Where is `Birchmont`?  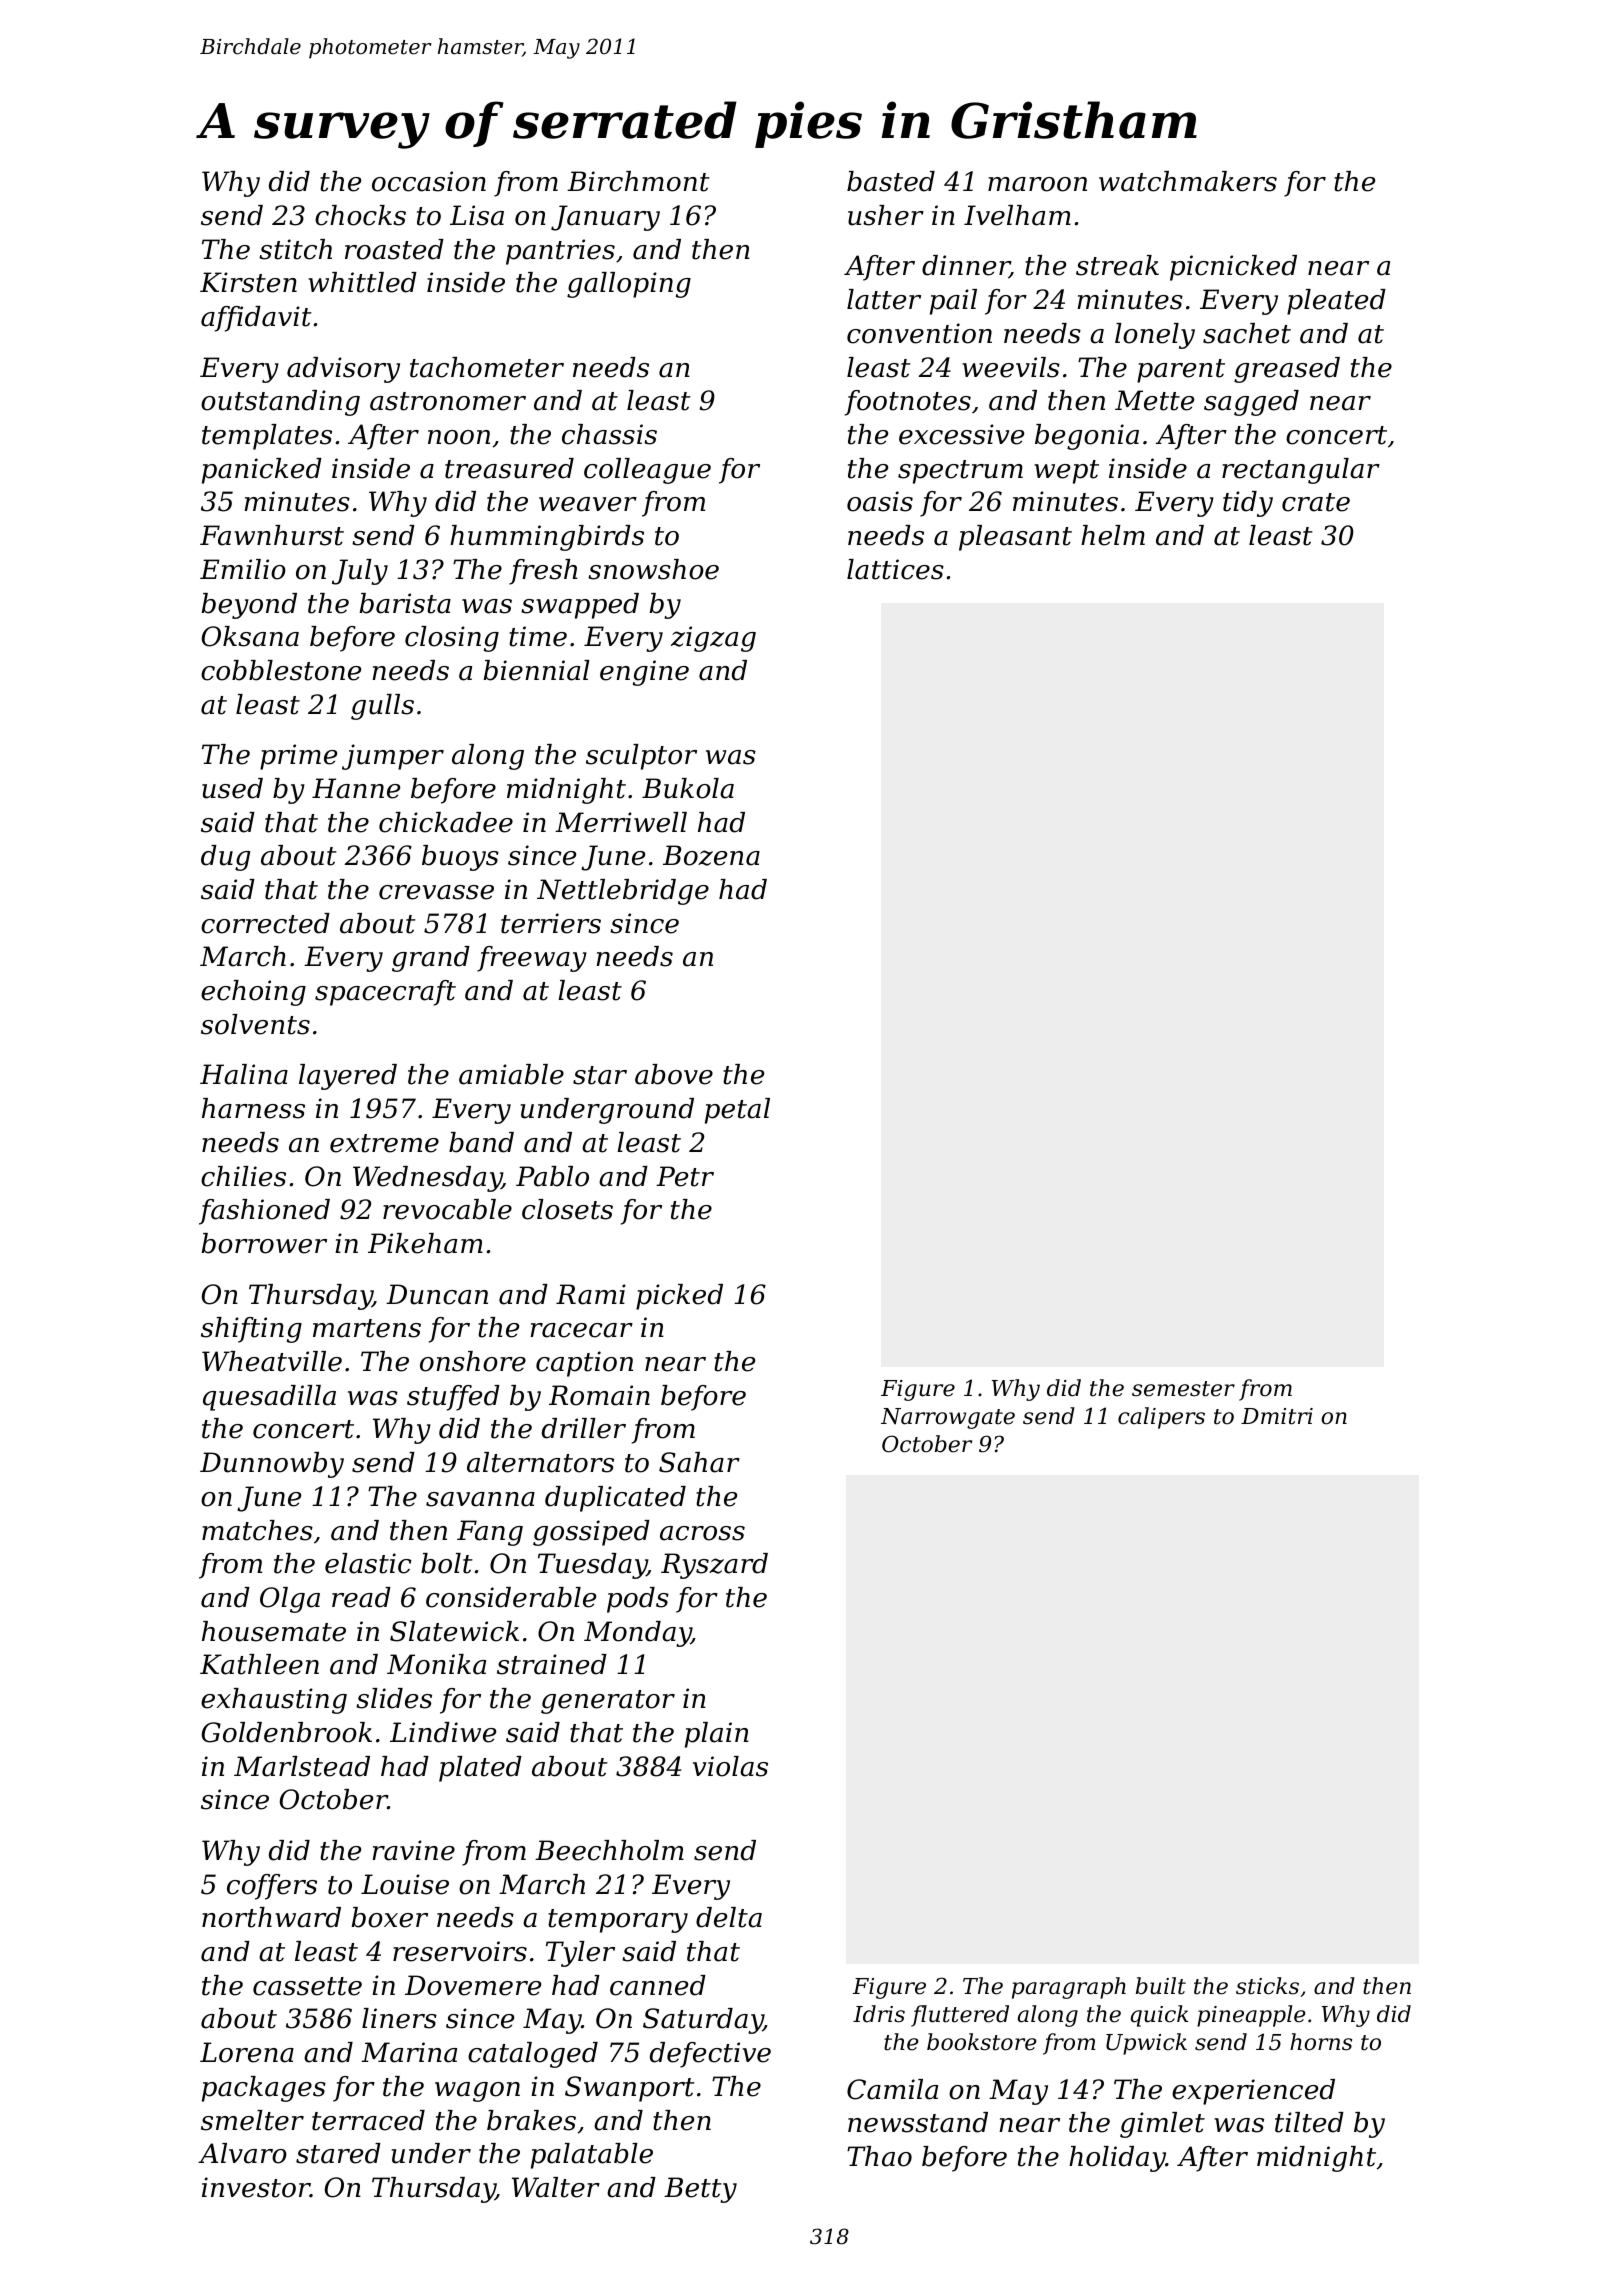 Birchmont is located at coordinates (638, 181).
